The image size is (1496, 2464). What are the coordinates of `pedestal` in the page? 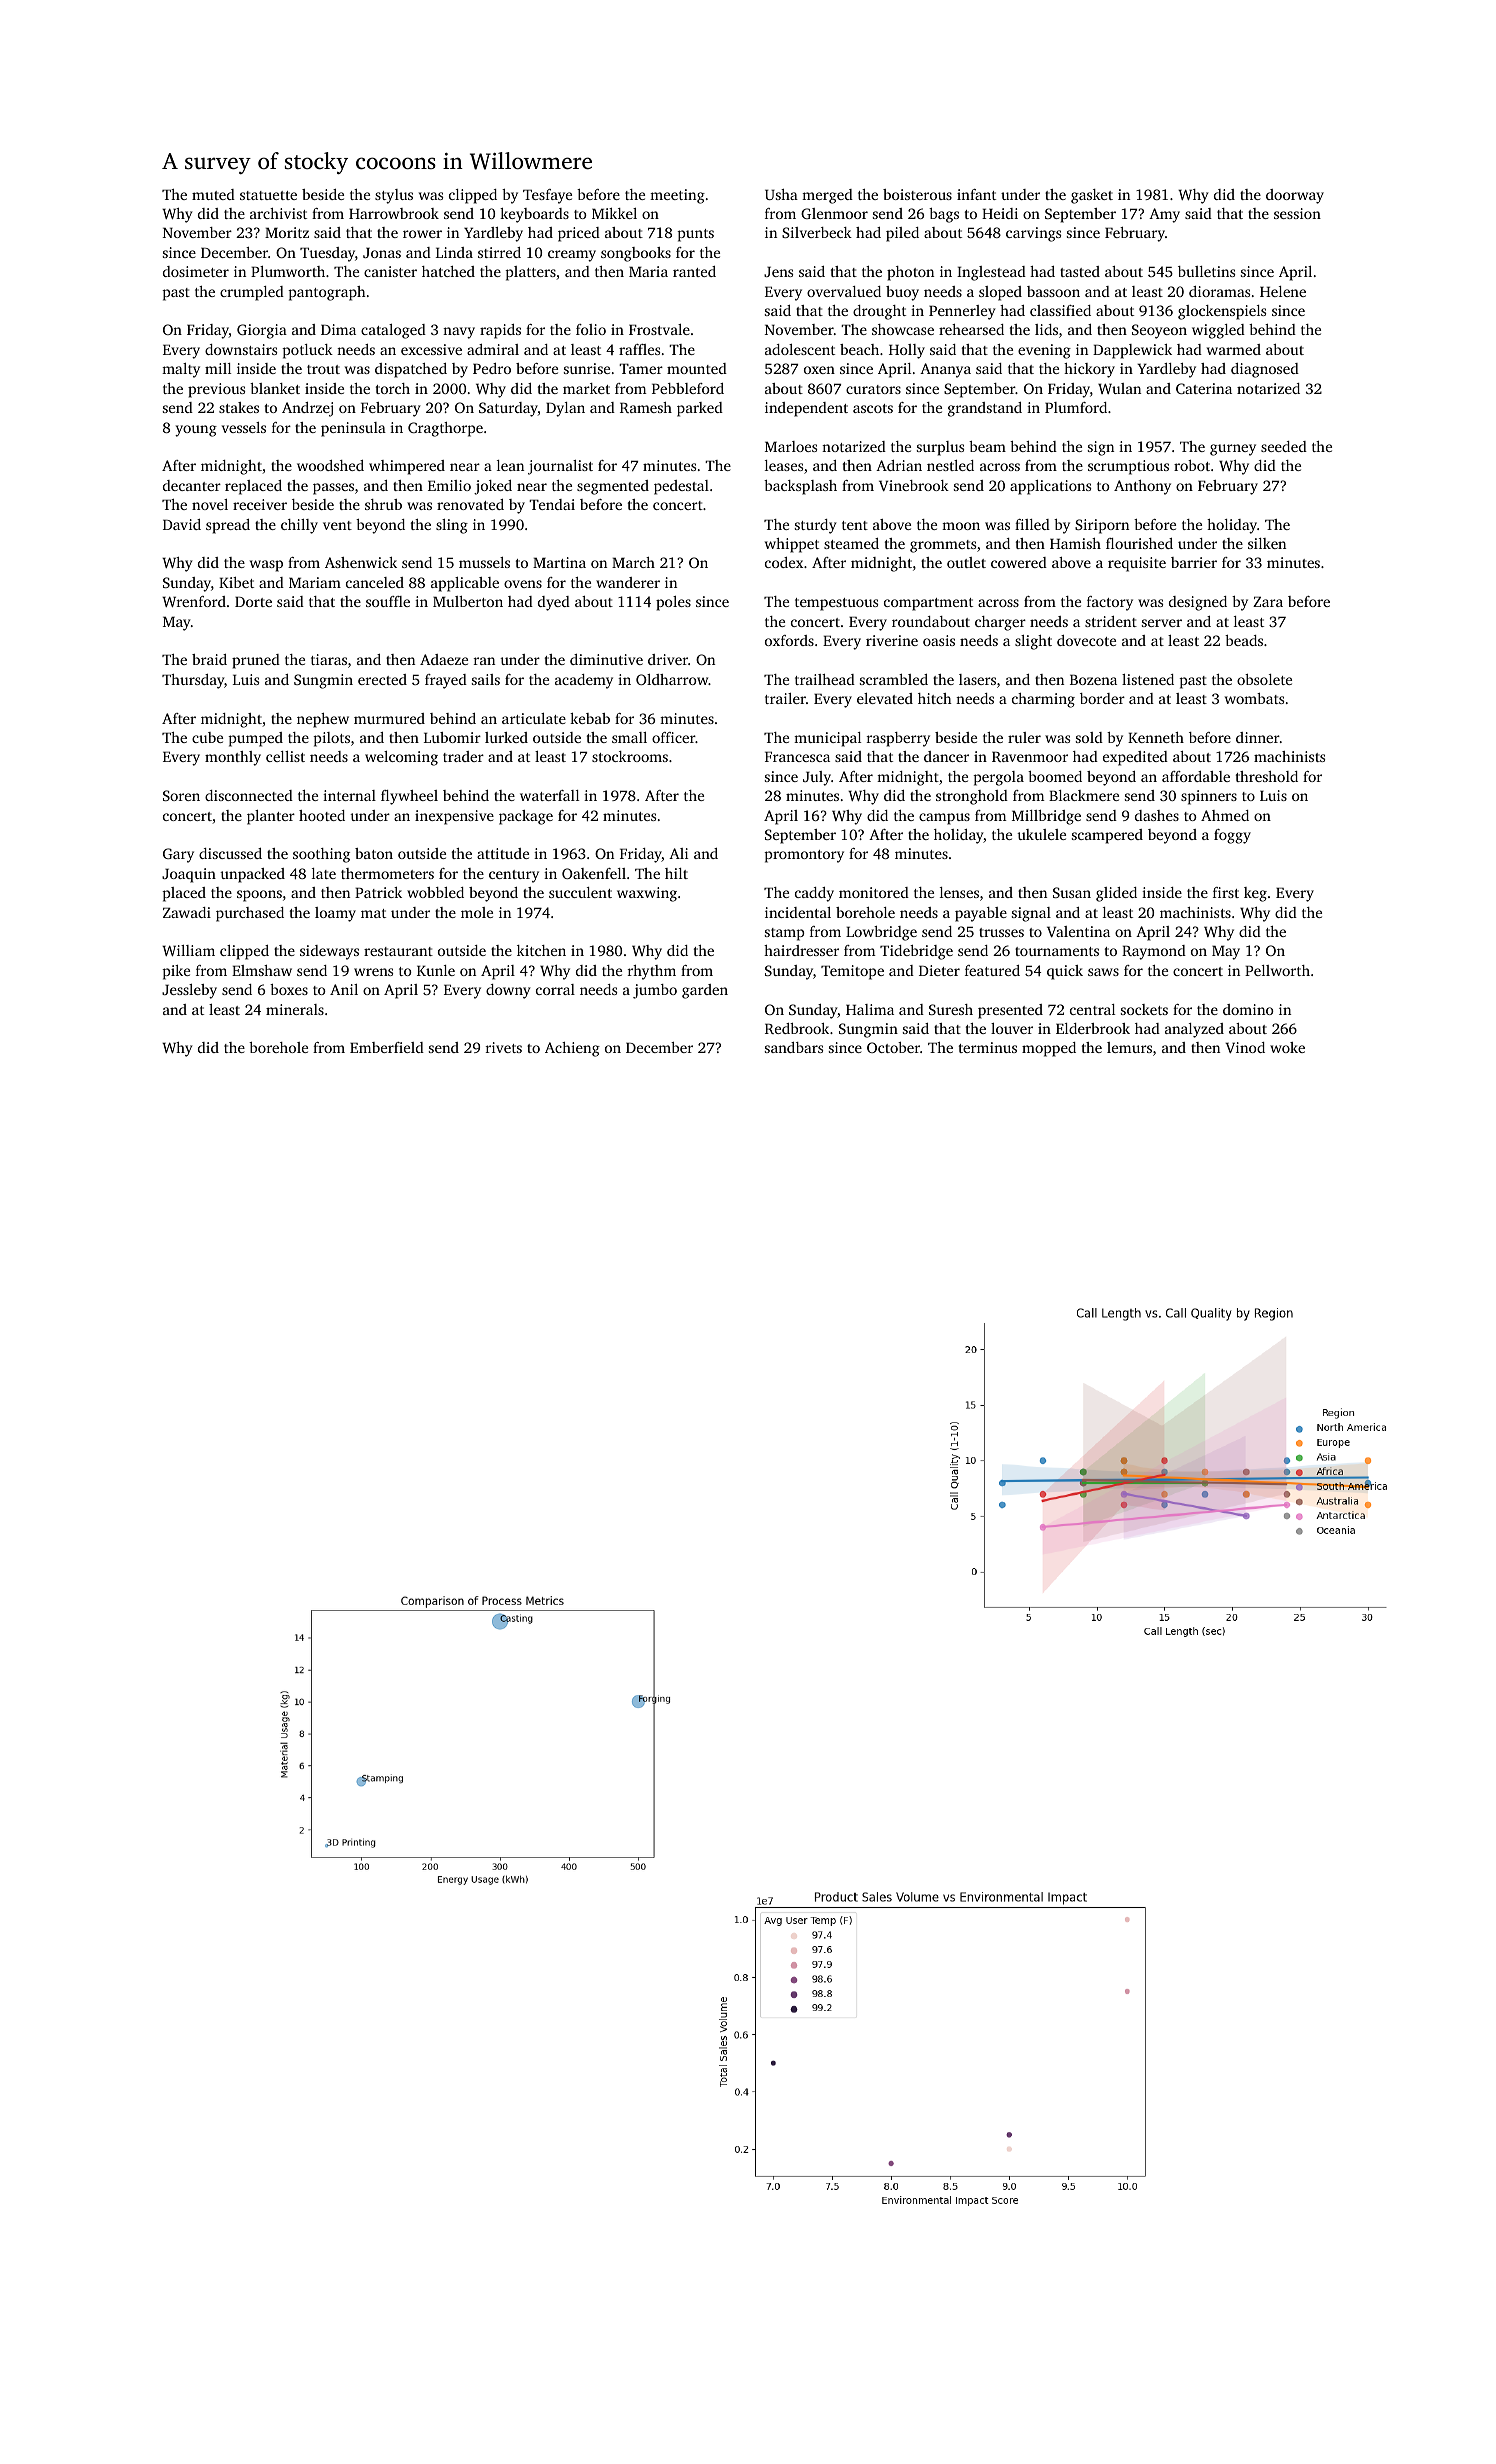 It's located at (681, 487).
